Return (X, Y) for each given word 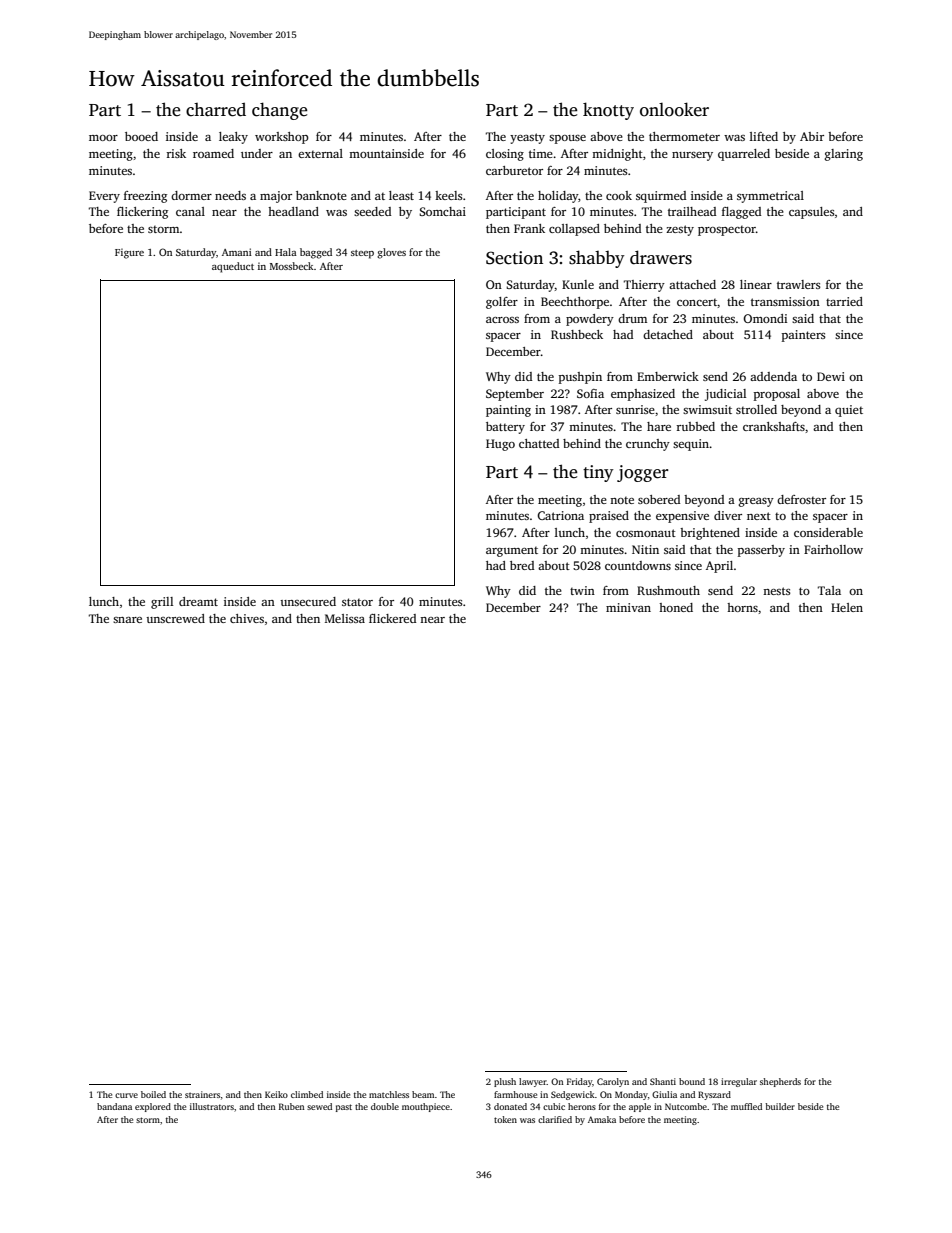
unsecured (308, 601)
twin (582, 590)
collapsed (574, 230)
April (719, 567)
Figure (129, 253)
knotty (608, 111)
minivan (628, 607)
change (279, 111)
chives (247, 618)
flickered (392, 618)
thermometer (684, 136)
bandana (114, 1106)
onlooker (674, 109)
